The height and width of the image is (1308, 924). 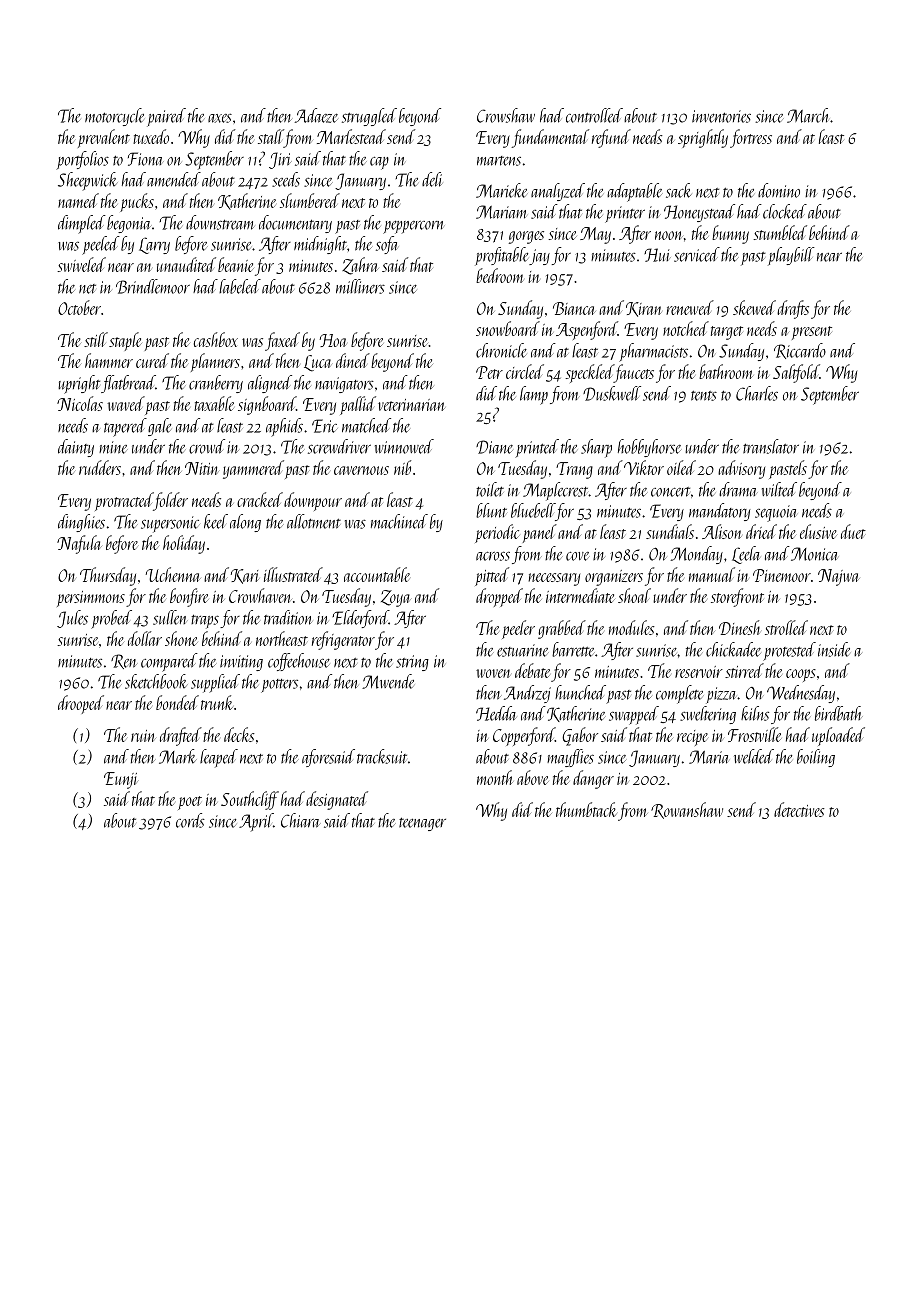 I want to click on Chiara, so click(x=301, y=820).
